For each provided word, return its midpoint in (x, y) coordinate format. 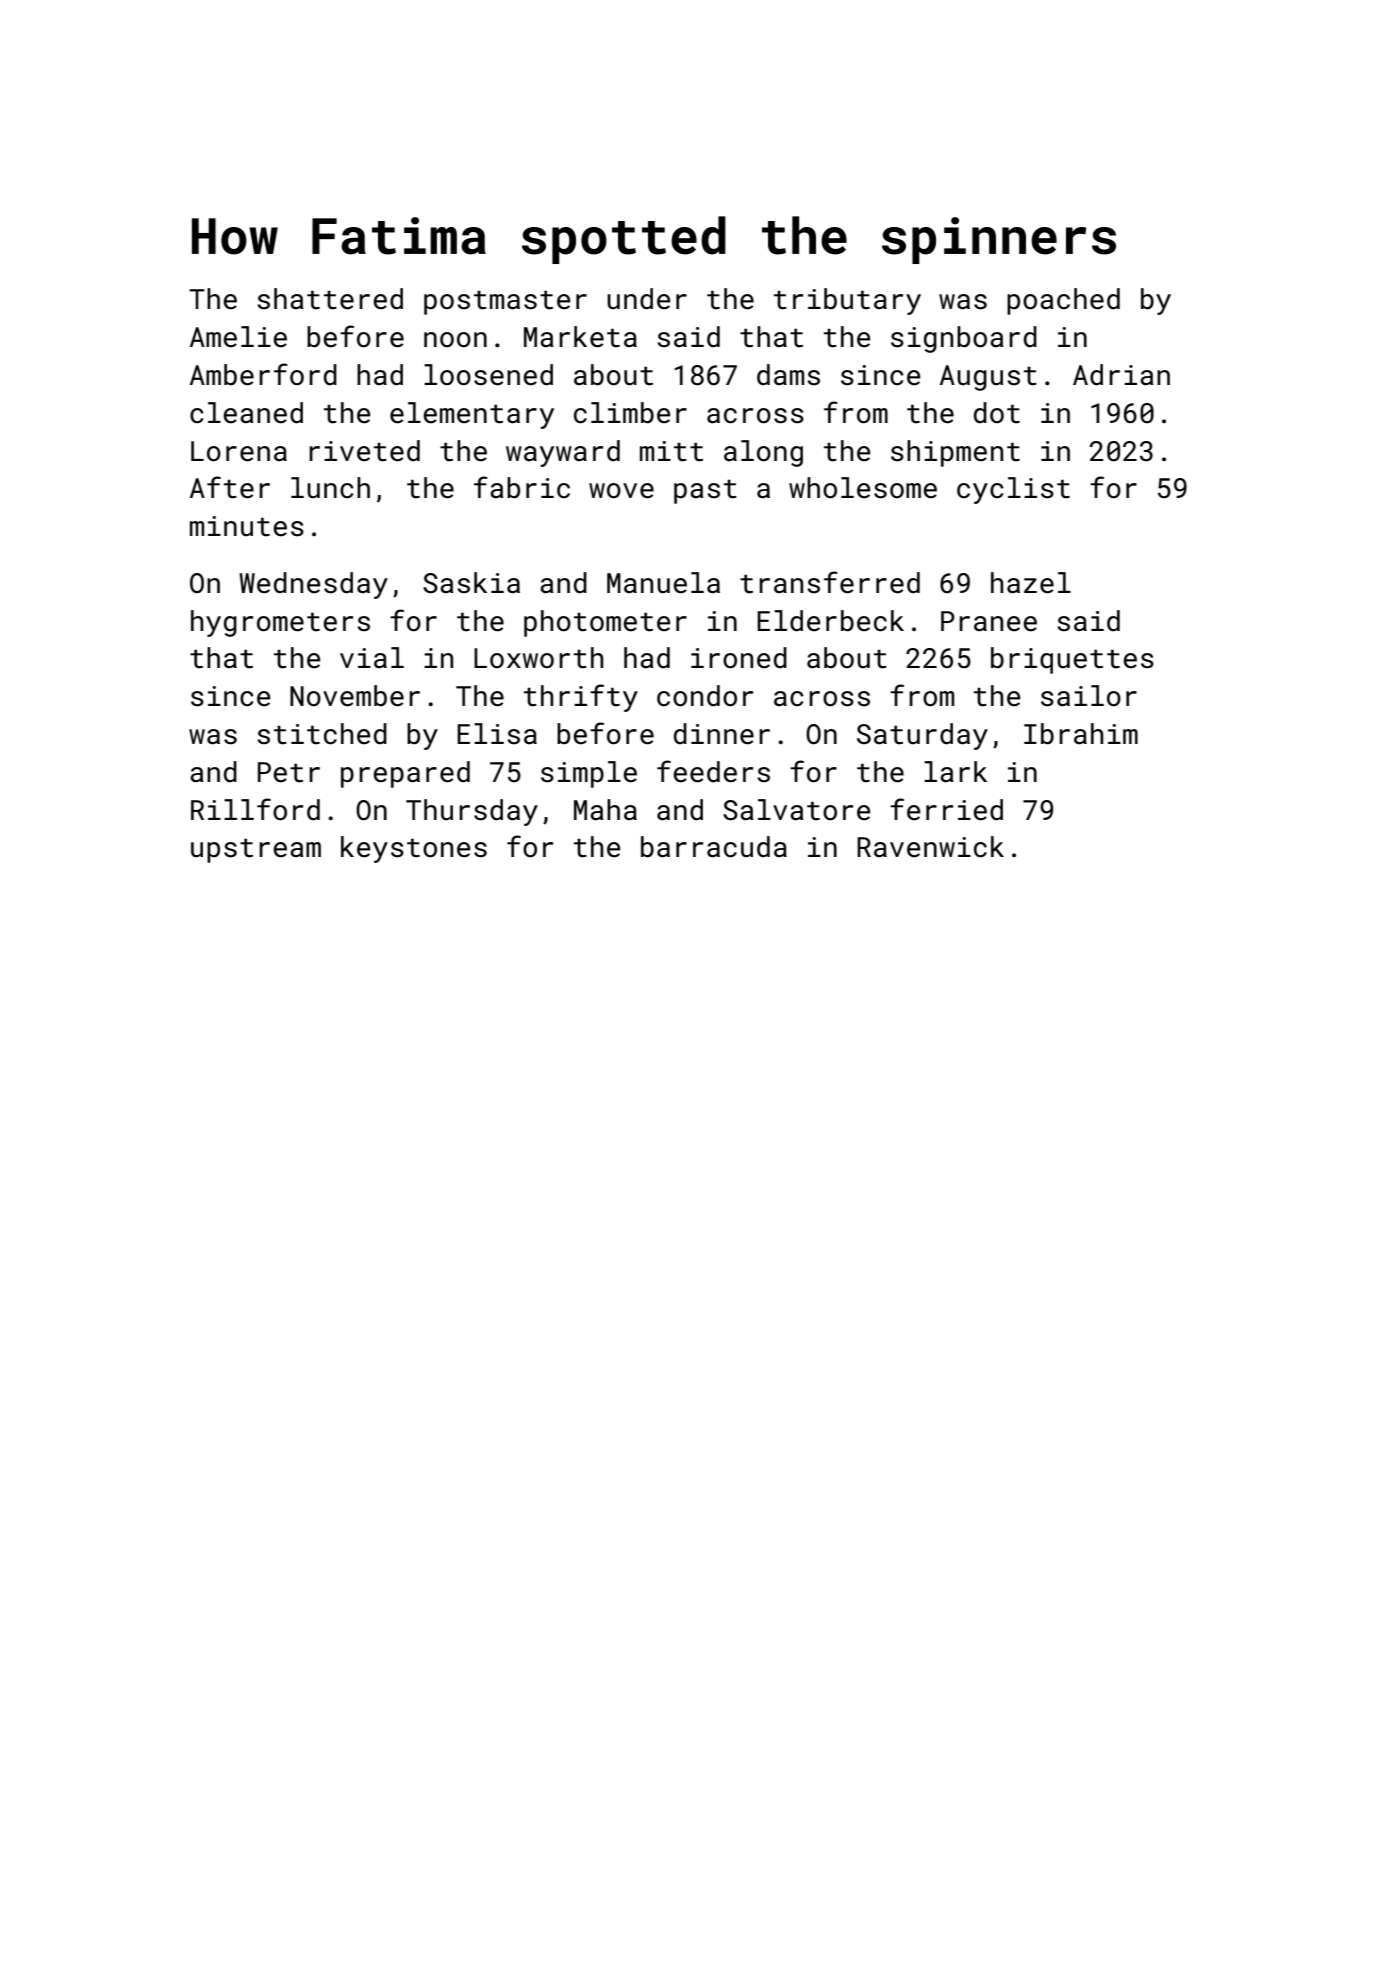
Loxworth (538, 658)
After (230, 487)
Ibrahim (1081, 734)
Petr (289, 772)
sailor (1089, 696)
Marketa (580, 337)
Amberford (263, 374)
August (988, 378)
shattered (330, 299)
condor (705, 696)
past (705, 491)
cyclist (1013, 490)
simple (589, 774)
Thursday (472, 812)
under (647, 299)
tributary (847, 301)
